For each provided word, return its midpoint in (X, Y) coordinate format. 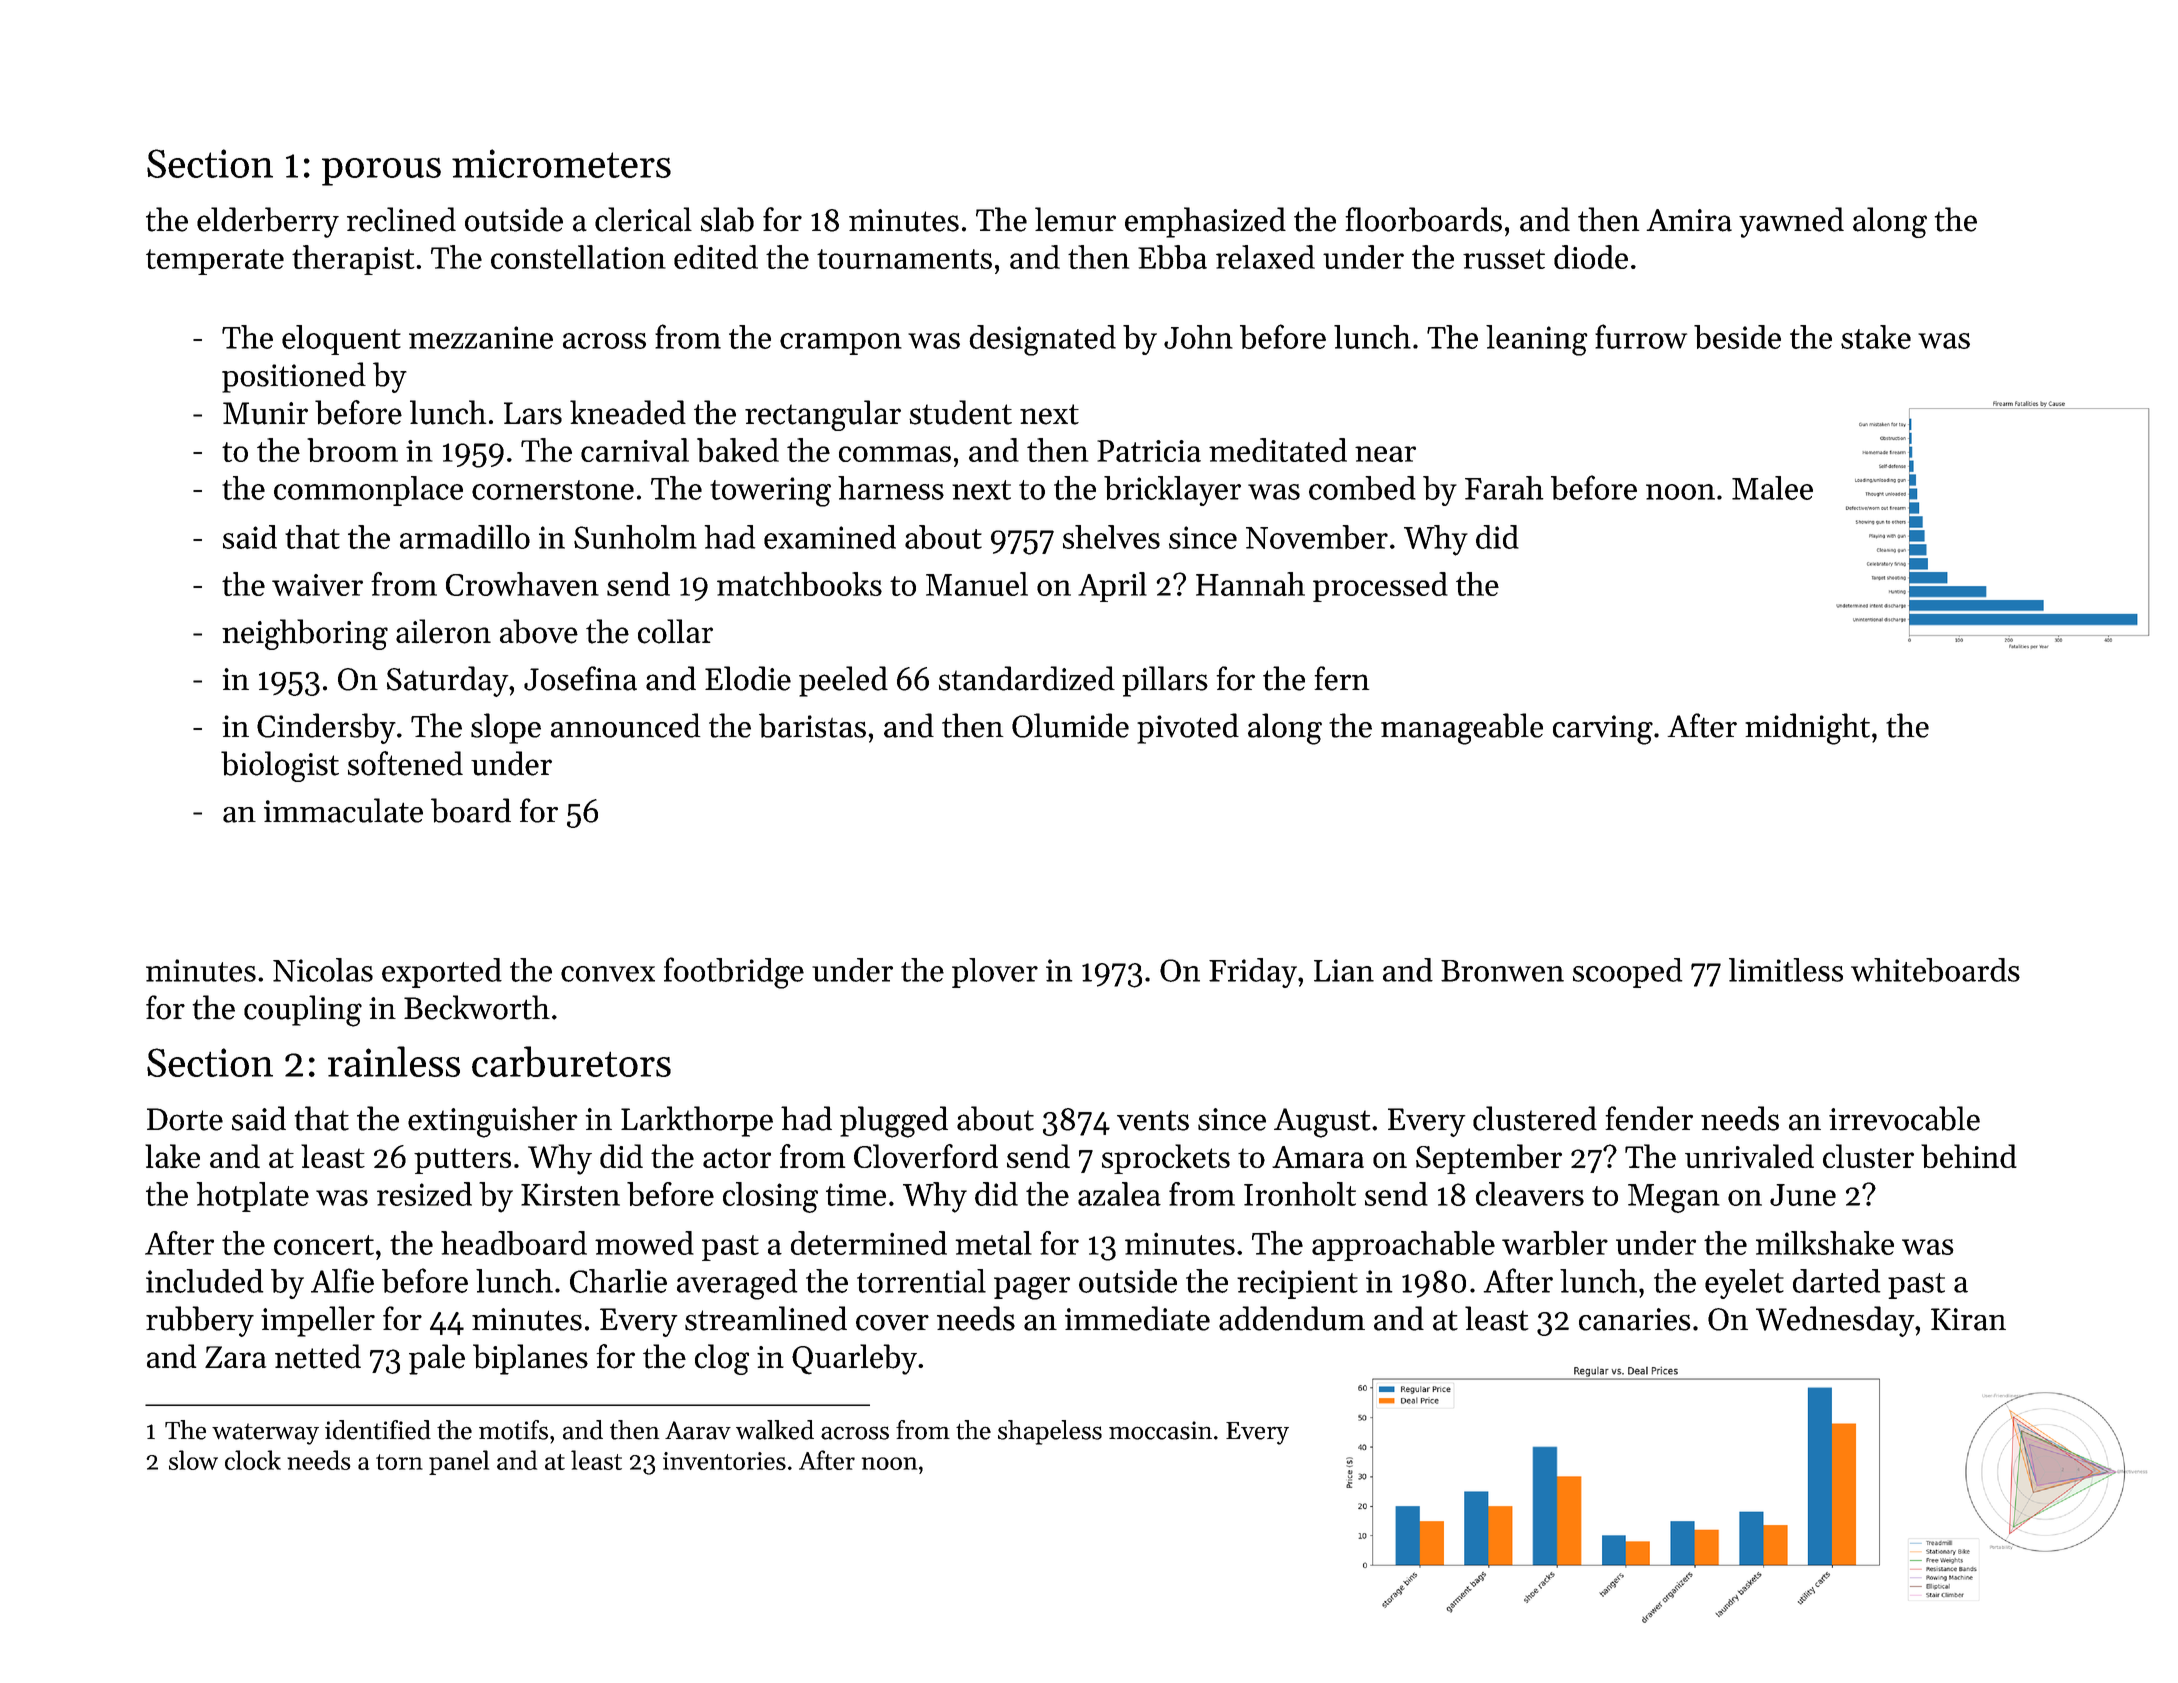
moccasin (1160, 1430)
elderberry (268, 222)
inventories (724, 1461)
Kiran (1968, 1319)
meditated (1278, 450)
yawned (1791, 222)
